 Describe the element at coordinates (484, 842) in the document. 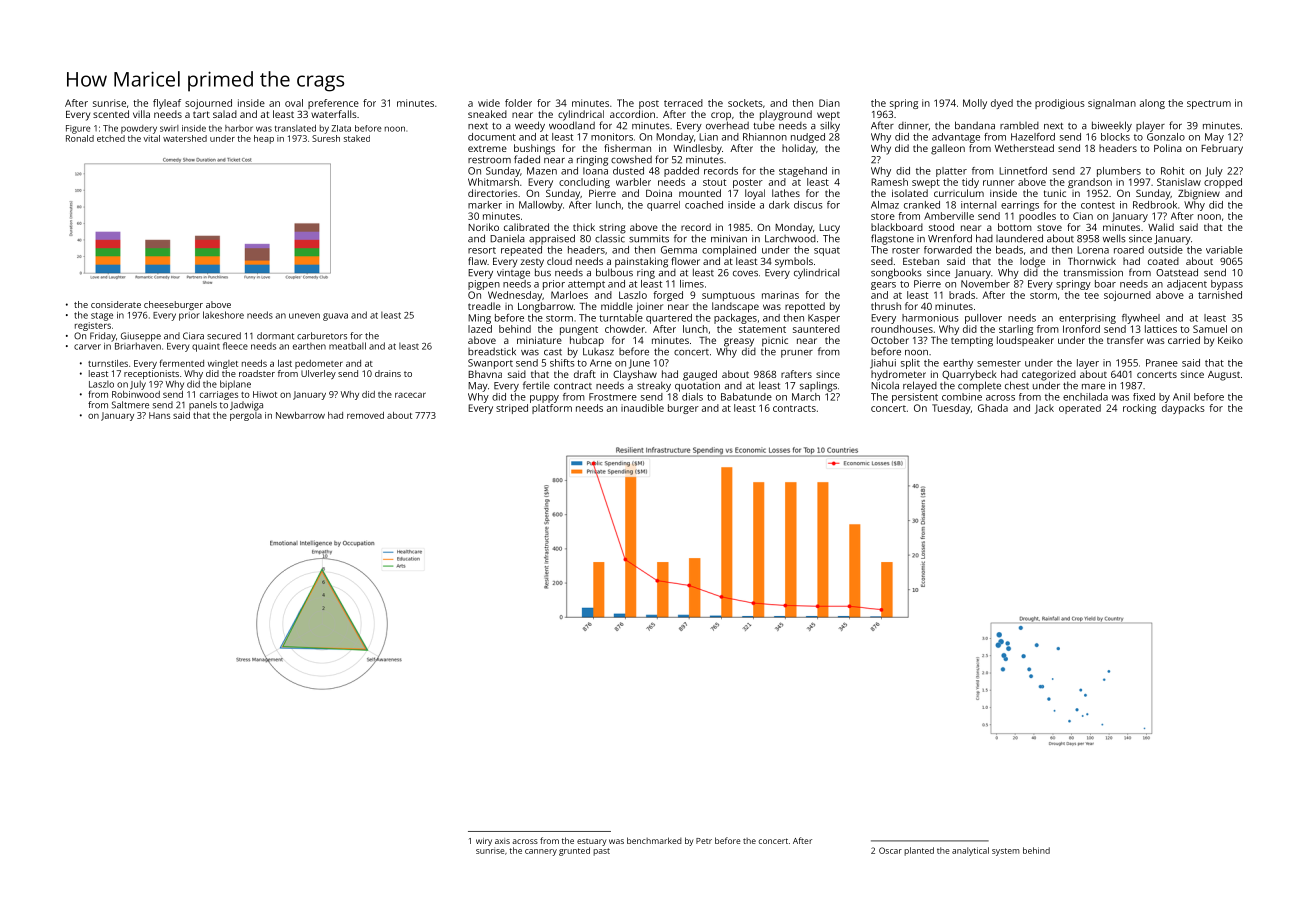

I see `wiry` at that location.
